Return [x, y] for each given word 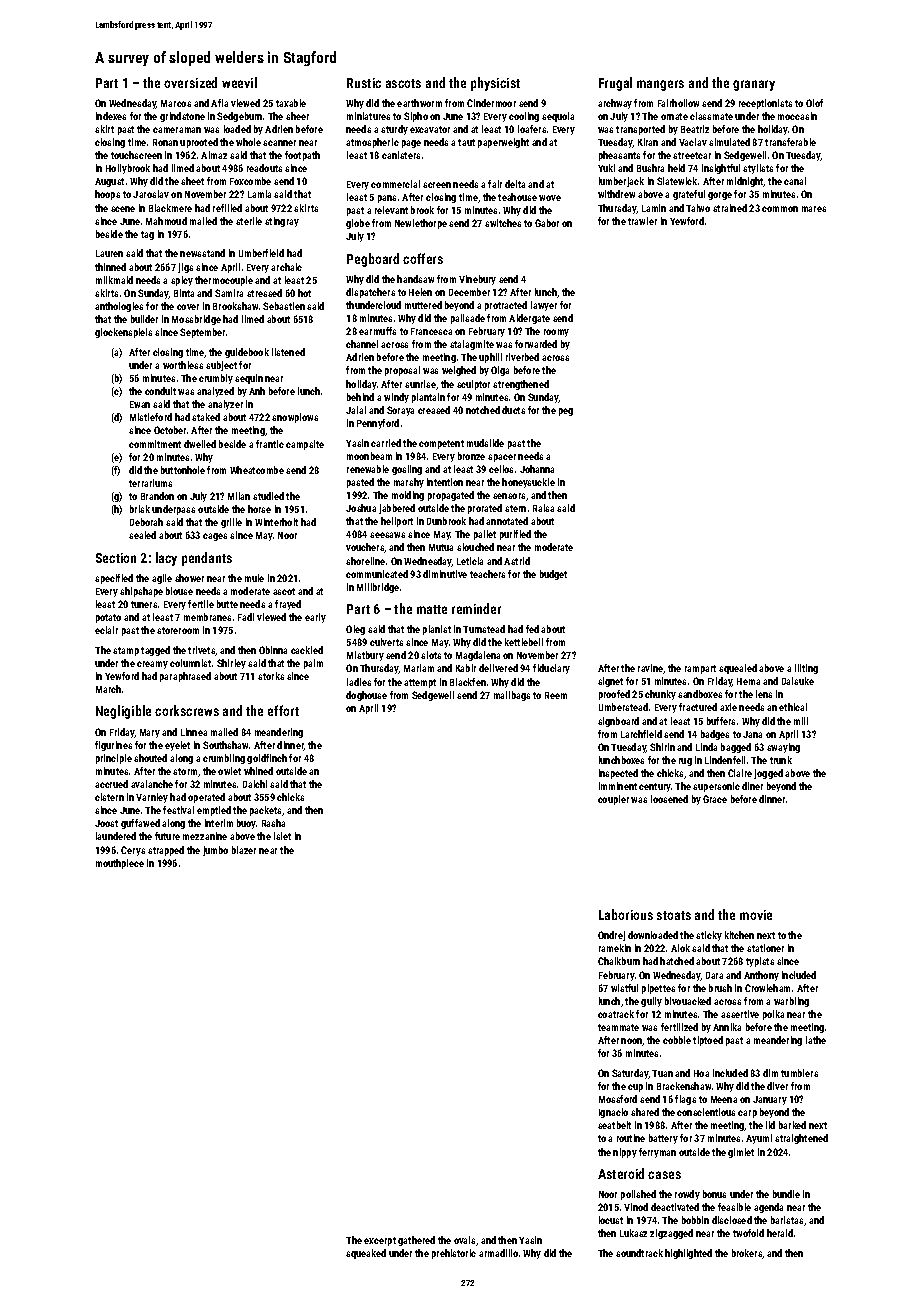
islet [282, 836]
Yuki [606, 168]
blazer [244, 850]
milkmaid [114, 280]
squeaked [366, 1254]
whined [258, 771]
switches [503, 223]
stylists [758, 169]
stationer [765, 948]
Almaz [214, 155]
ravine [650, 668]
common [780, 209]
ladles [359, 682]
